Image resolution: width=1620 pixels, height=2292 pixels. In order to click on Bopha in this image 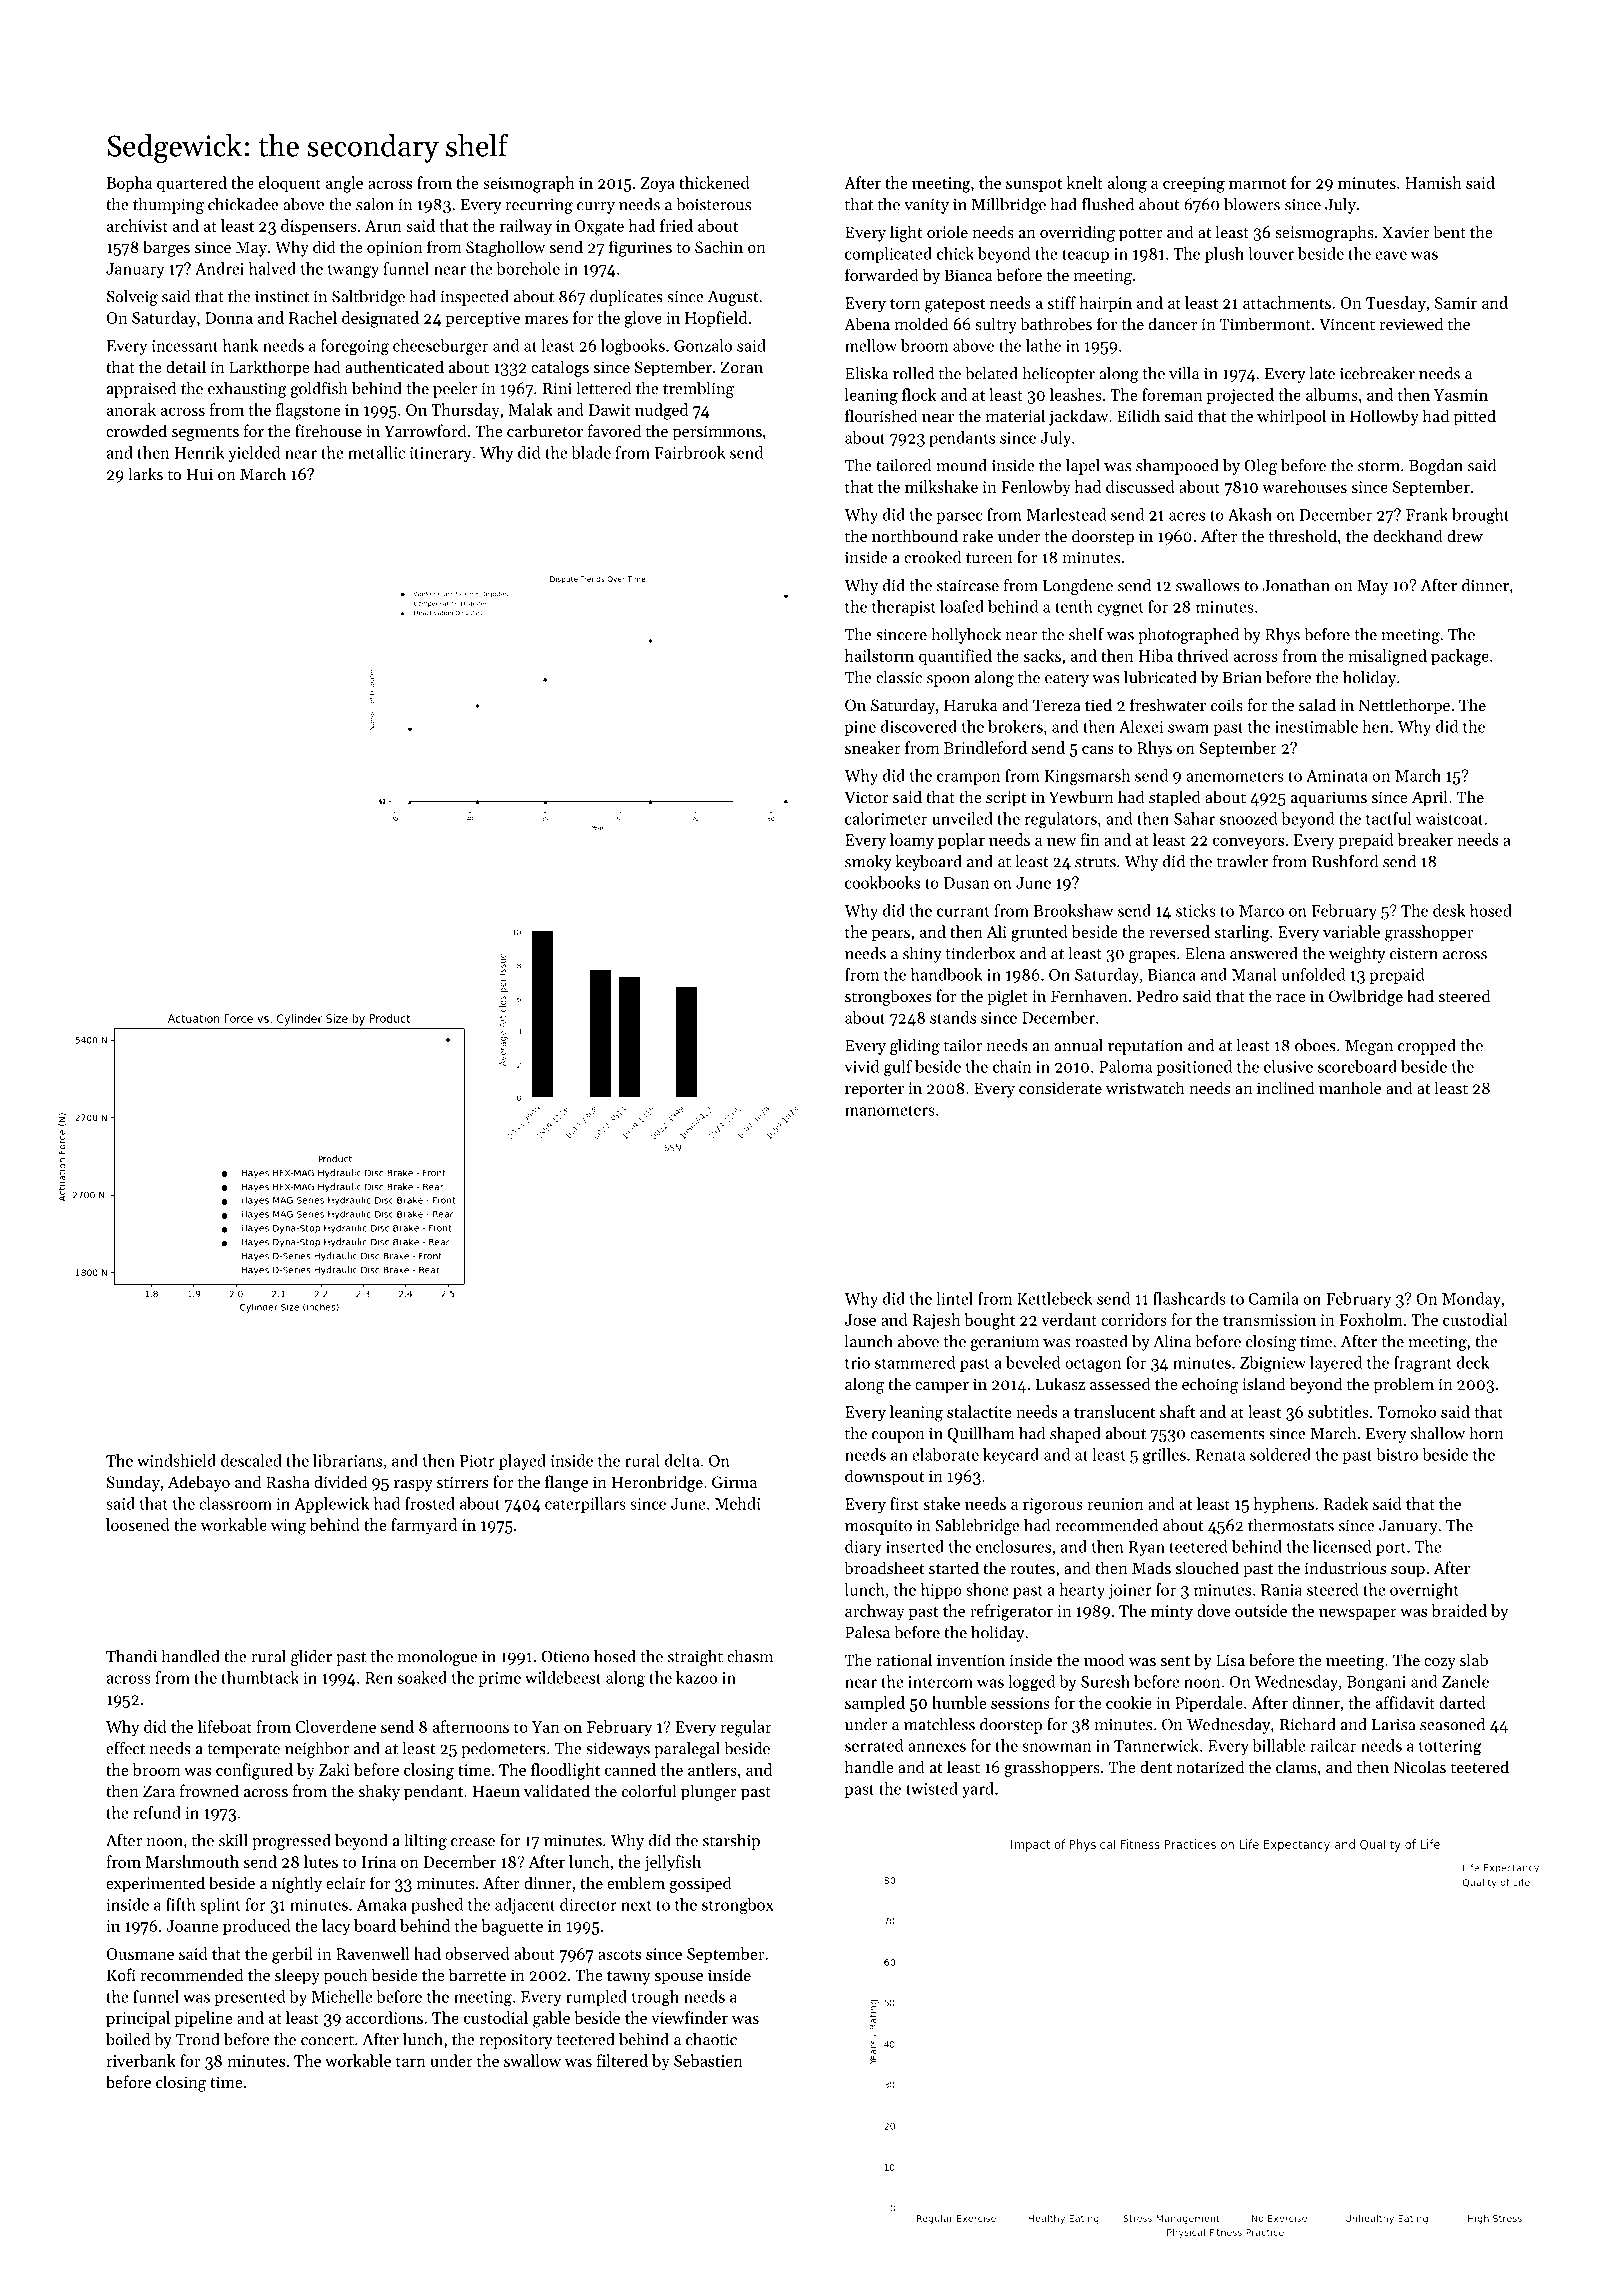, I will do `click(129, 184)`.
